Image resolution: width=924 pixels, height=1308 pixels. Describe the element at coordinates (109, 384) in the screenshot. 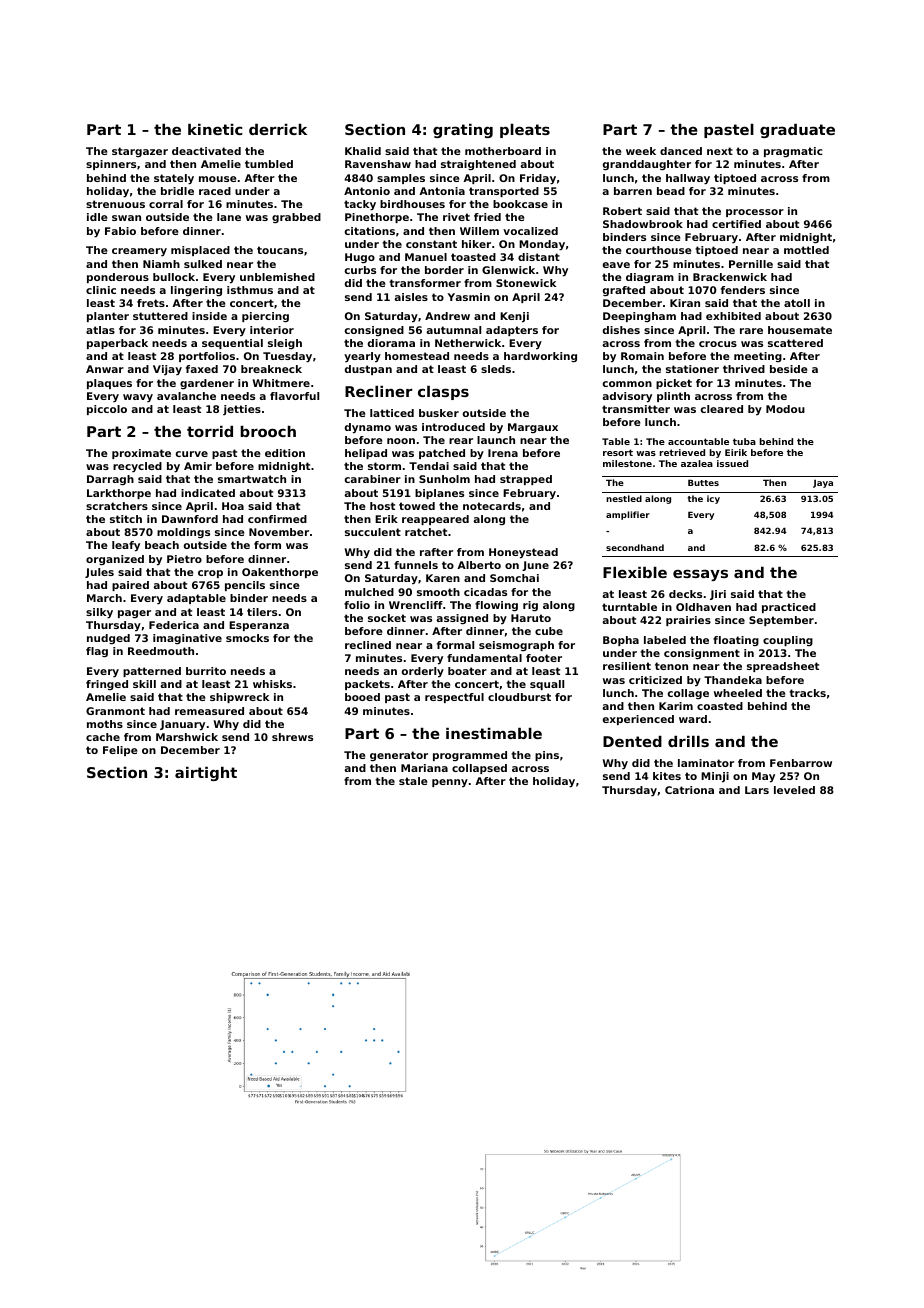

I see `plaques` at that location.
